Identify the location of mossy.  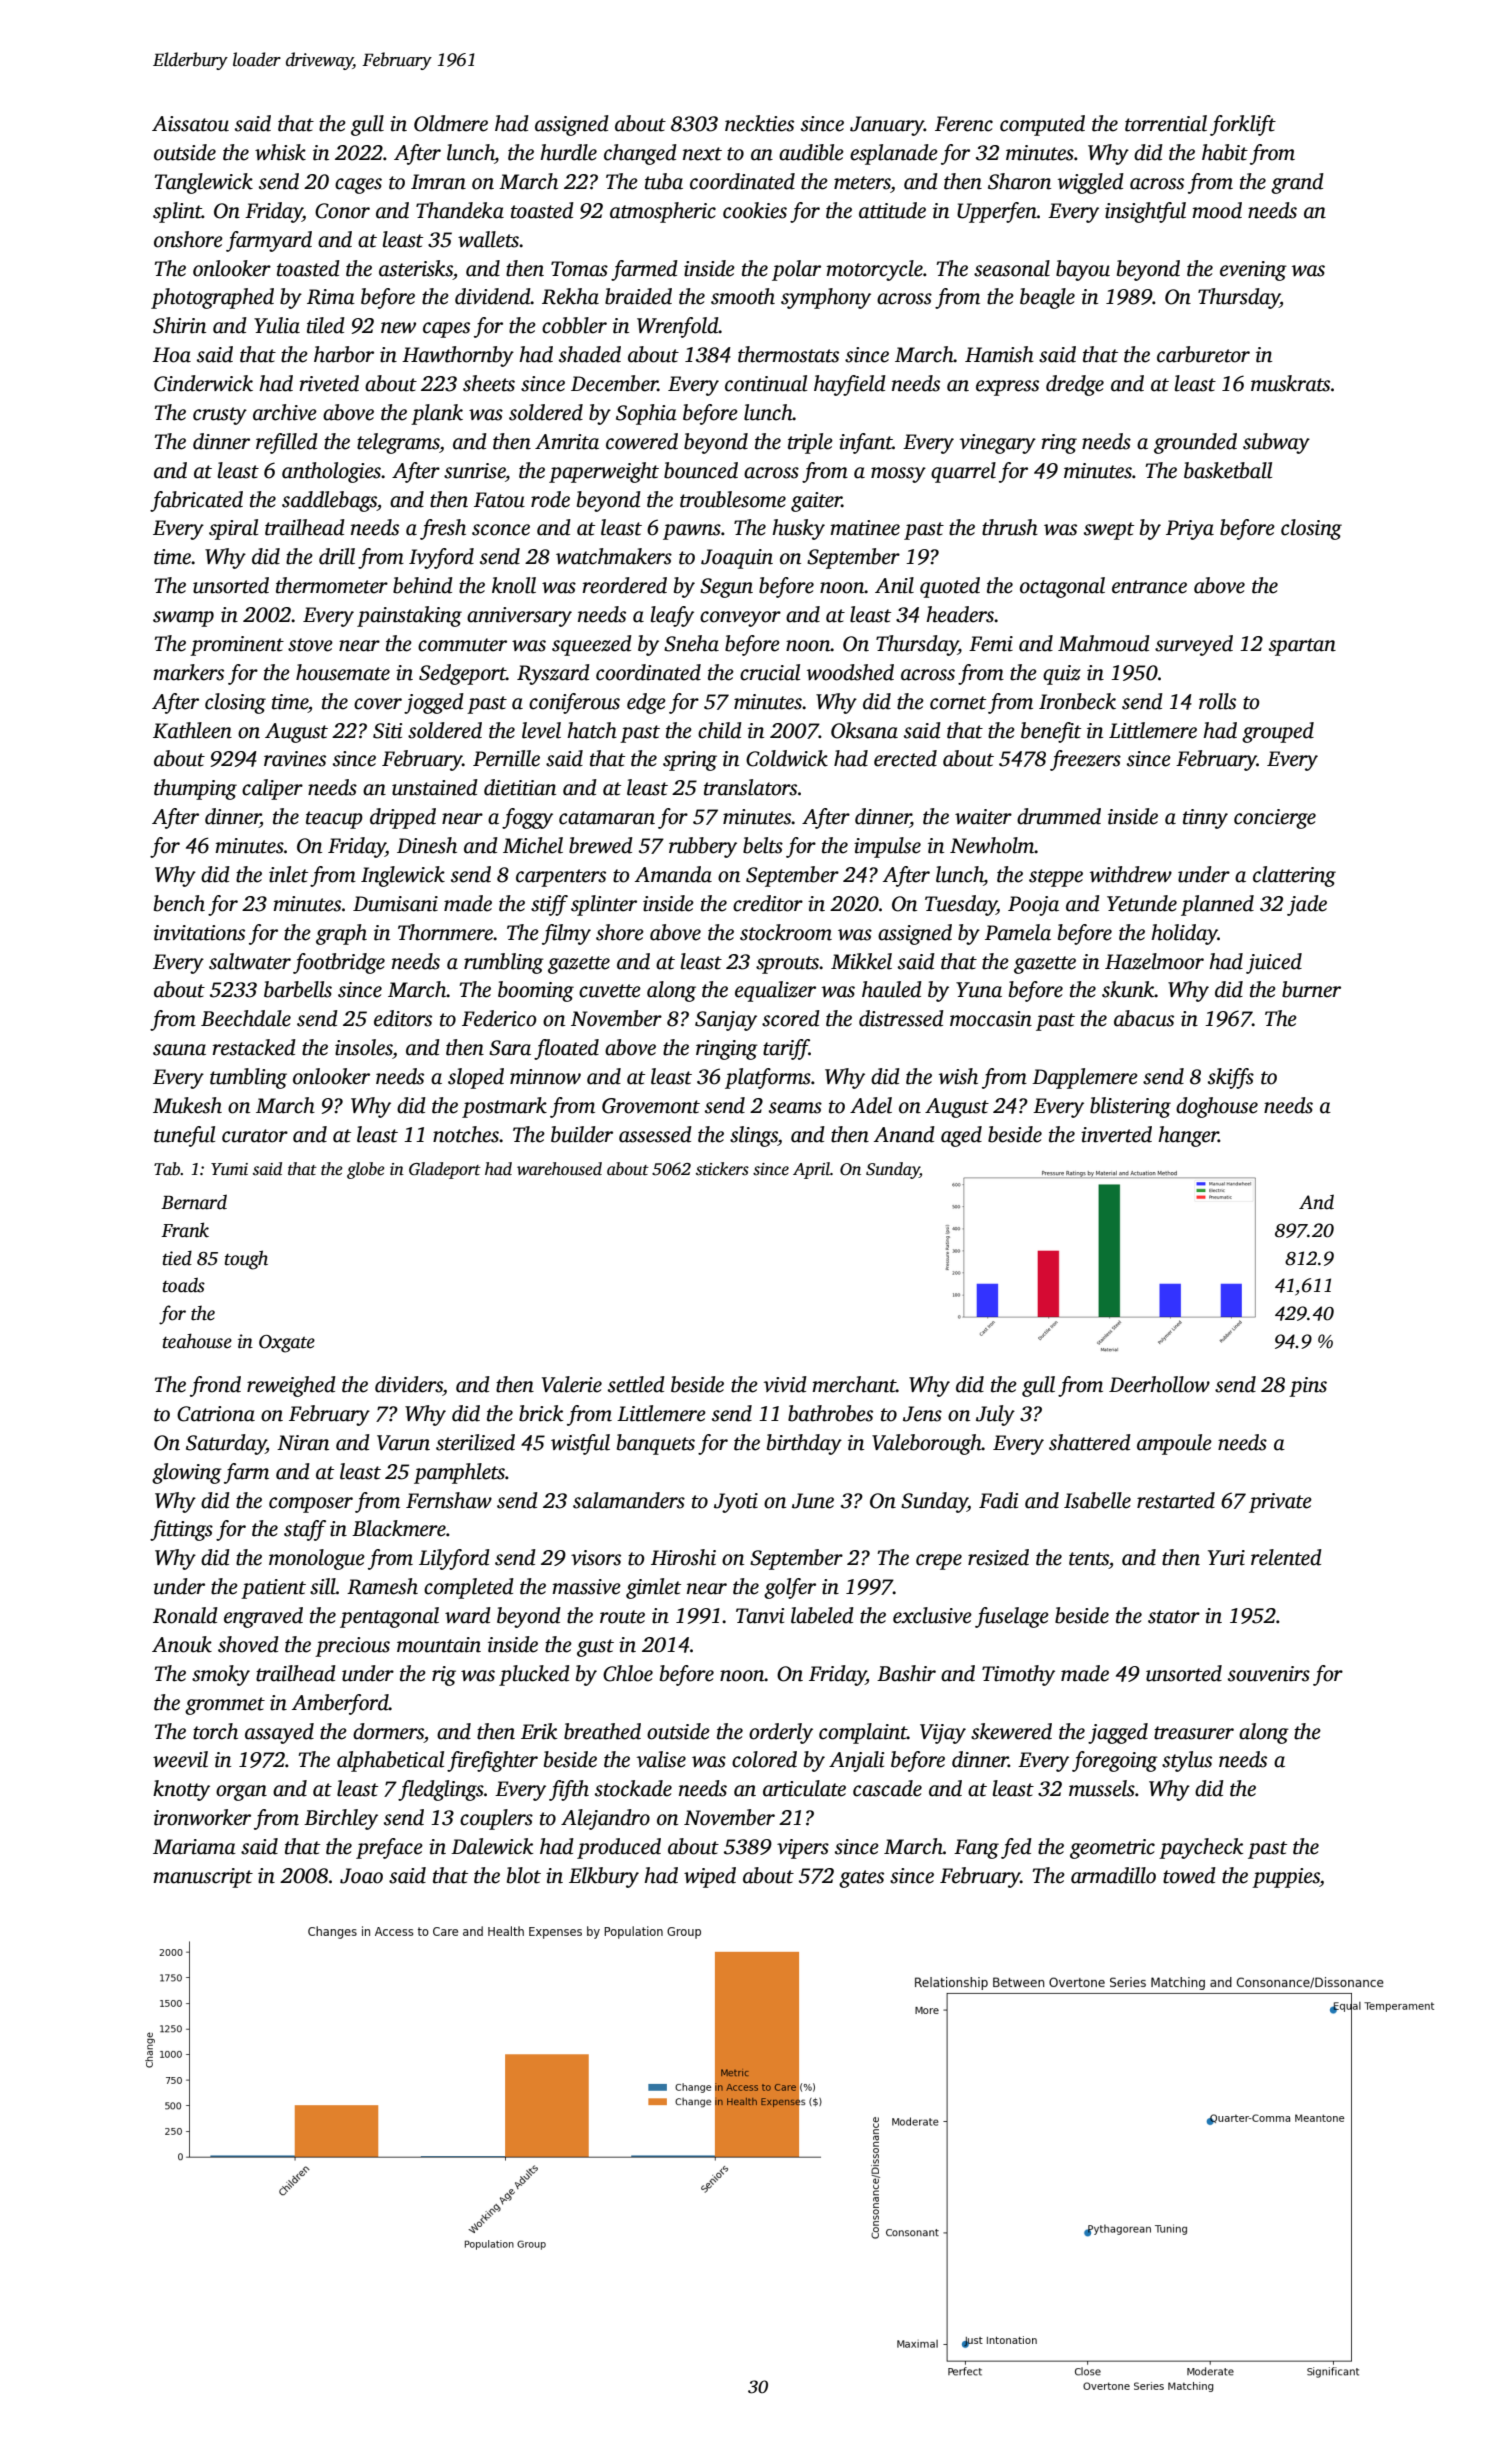
(898, 475).
